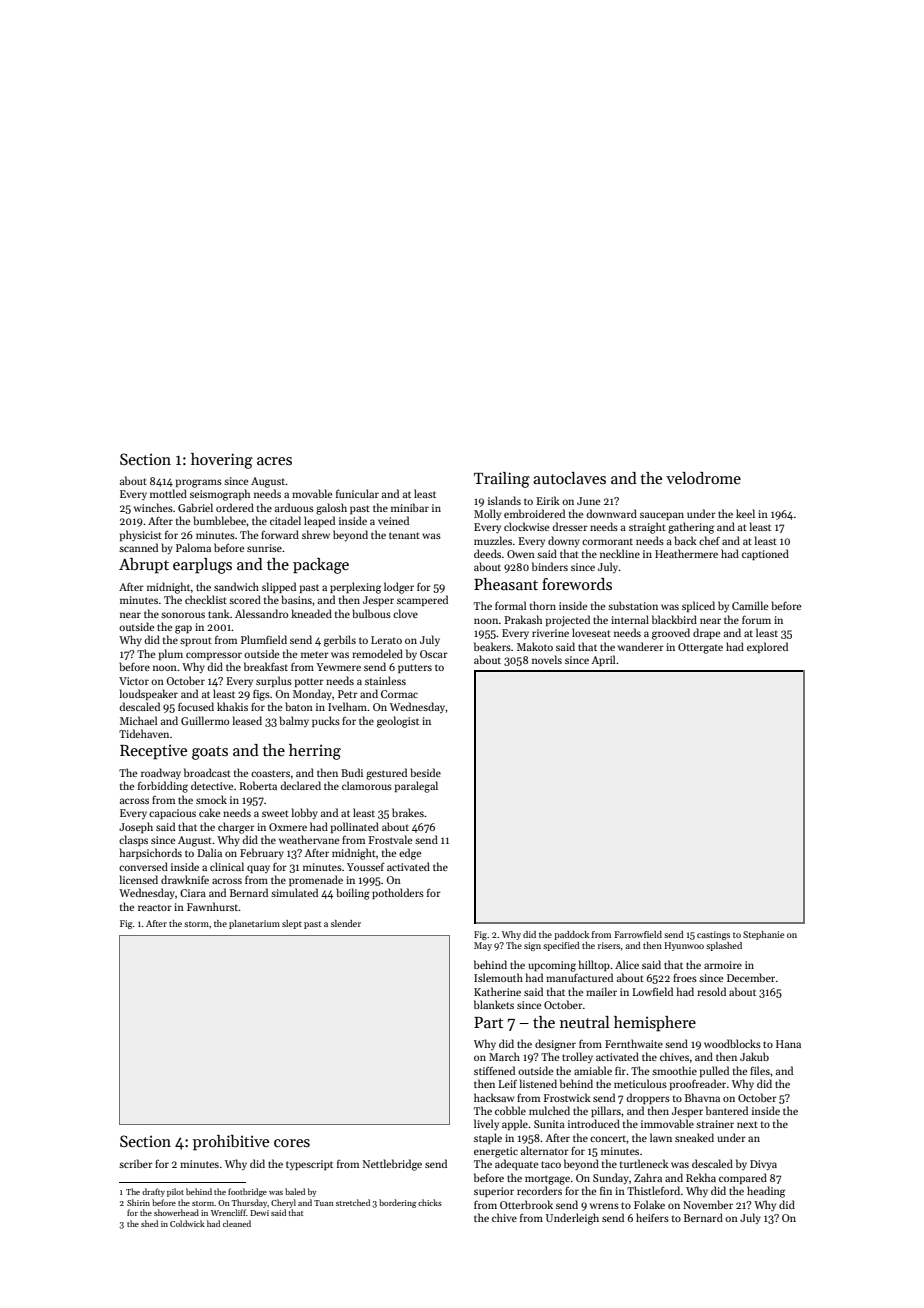 This image has width=924, height=1308. What do you see at coordinates (231, 1143) in the image?
I see `prohibitive` at bounding box center [231, 1143].
